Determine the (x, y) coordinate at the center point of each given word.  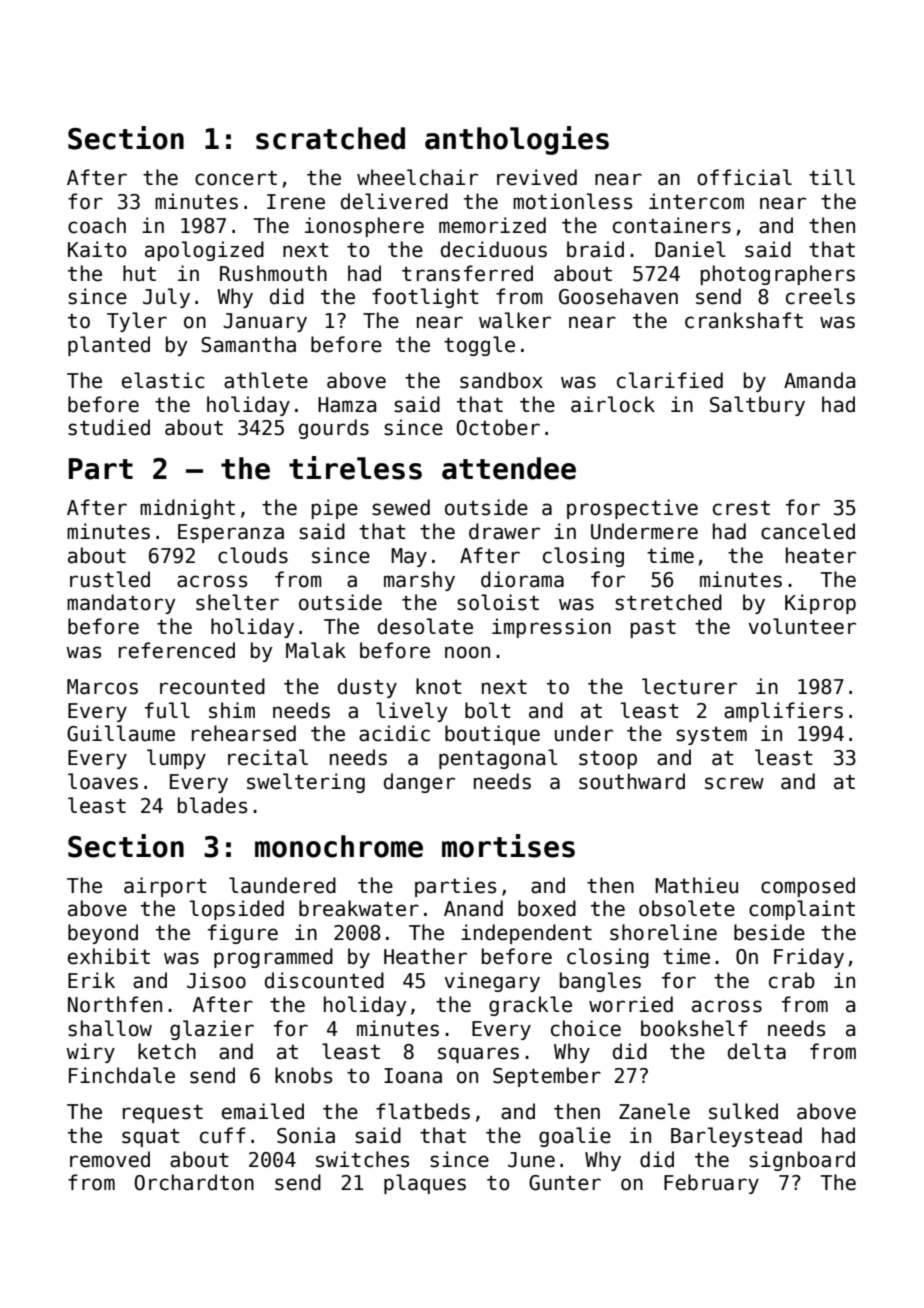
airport (165, 887)
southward (632, 781)
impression (551, 628)
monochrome (339, 846)
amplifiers (783, 712)
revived (537, 177)
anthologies (517, 140)
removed (110, 1159)
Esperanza (231, 533)
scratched (330, 138)
